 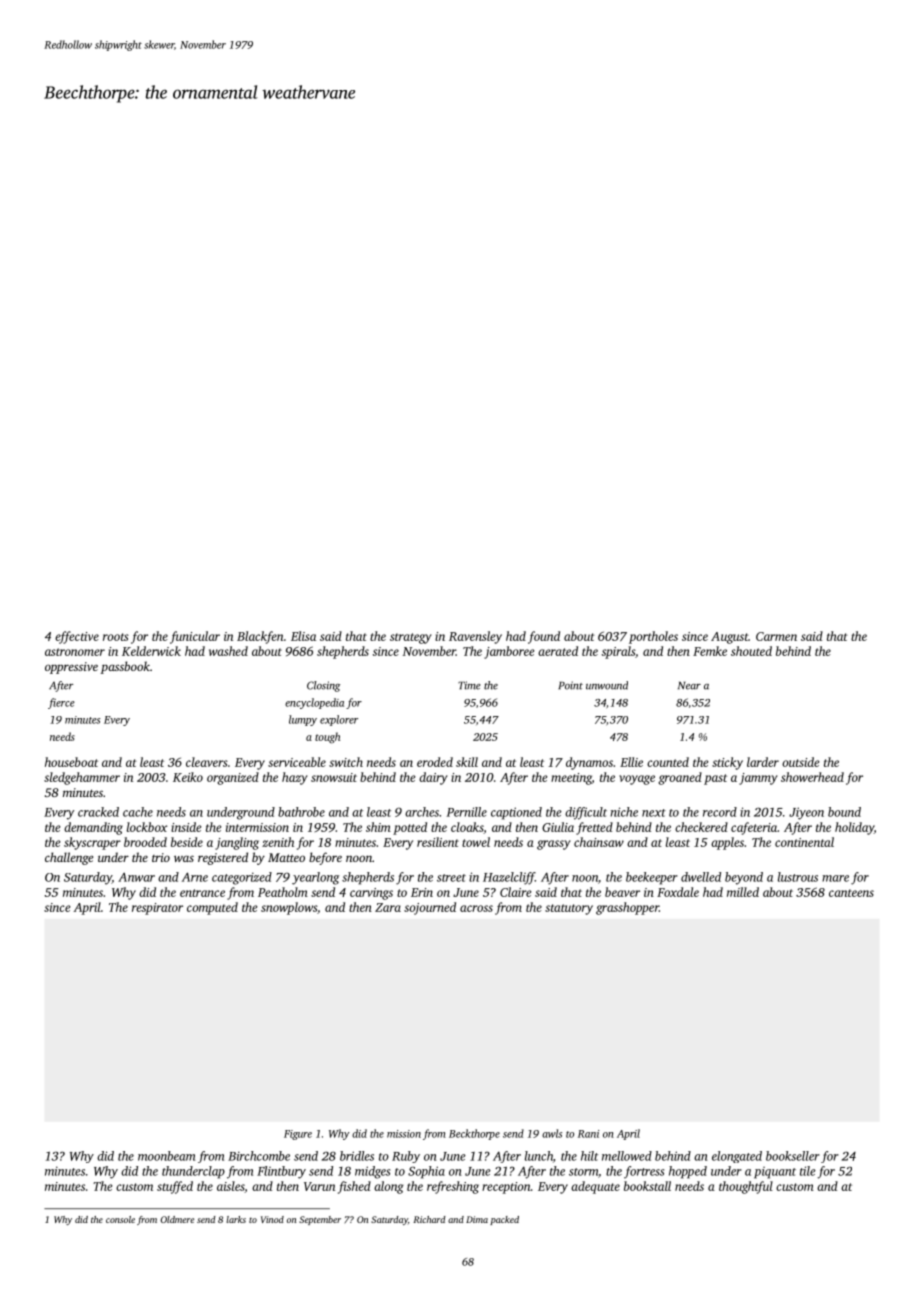 I want to click on potted, so click(x=410, y=828).
